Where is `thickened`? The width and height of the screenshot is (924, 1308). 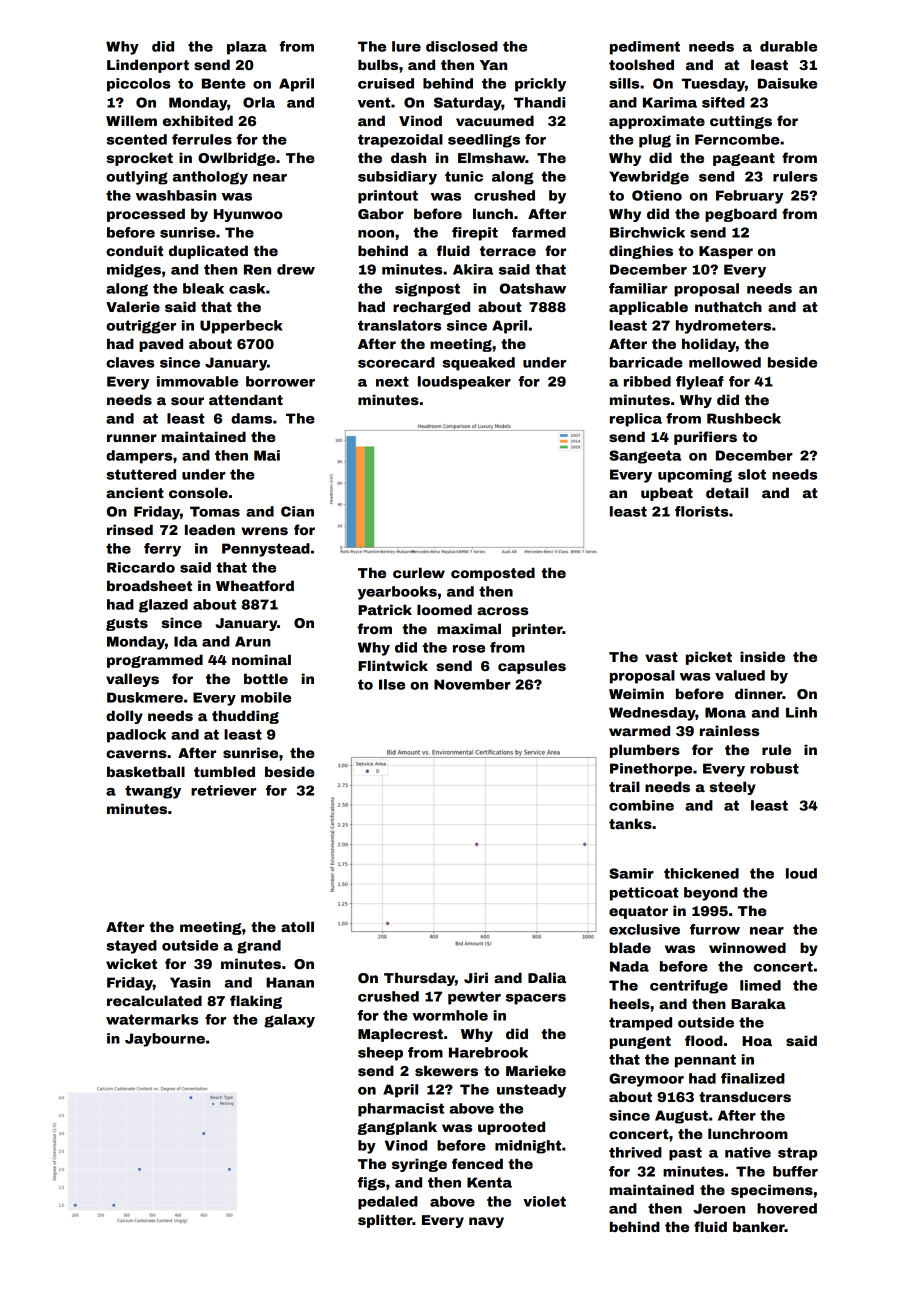
thickened is located at coordinates (701, 873).
